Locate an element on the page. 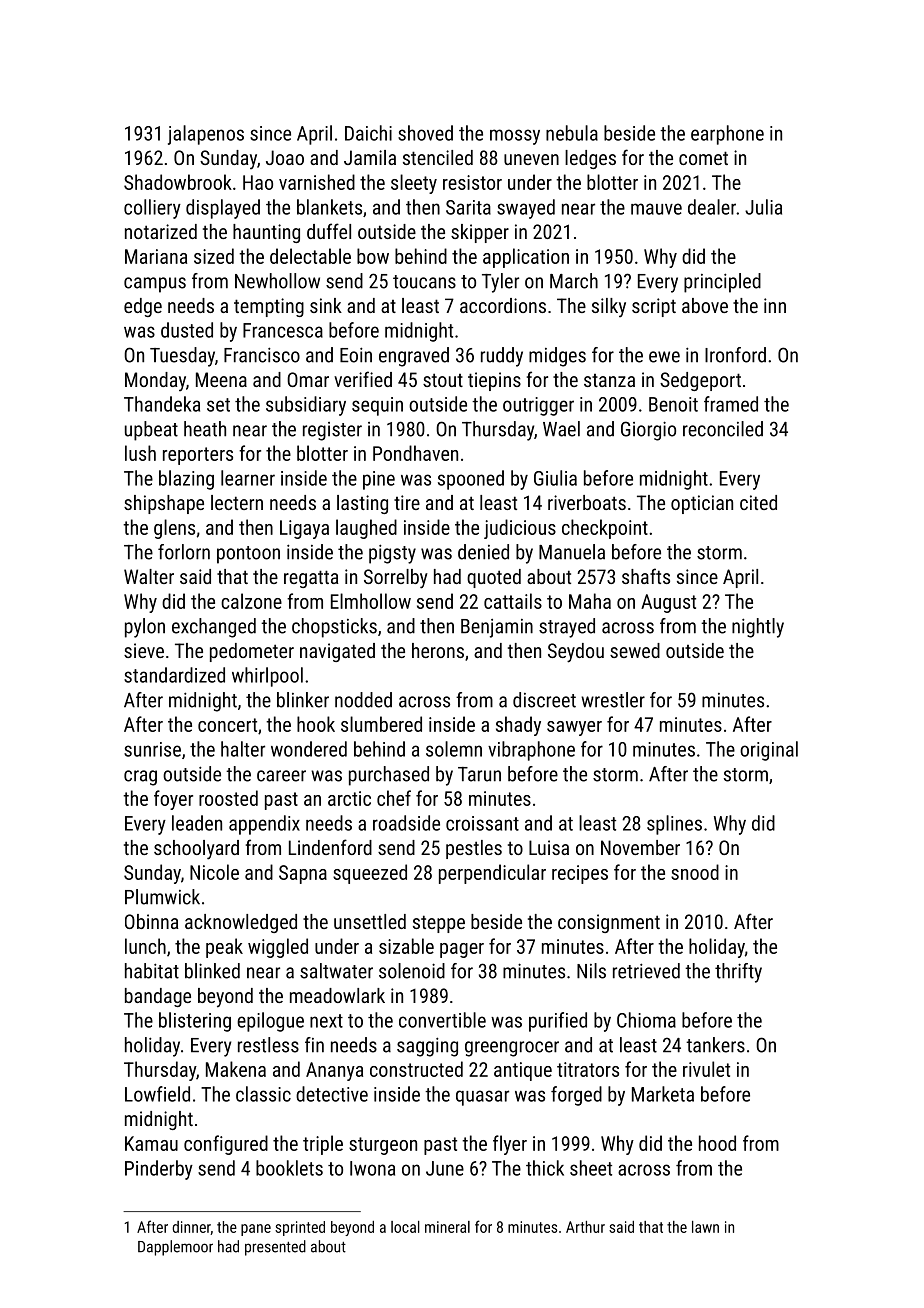 This document has height=1308, width=924. skipper is located at coordinates (480, 233).
